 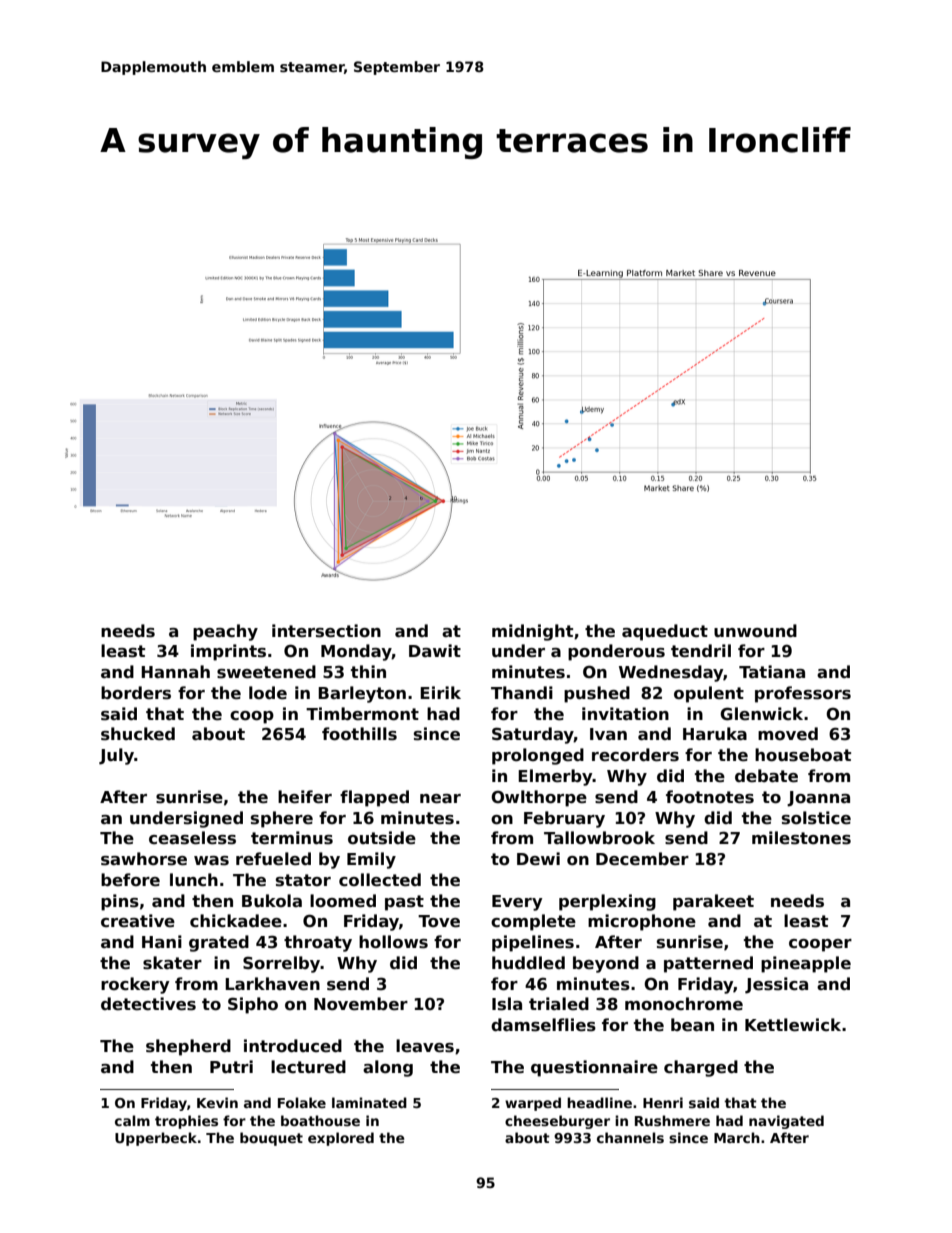 I want to click on trophies, so click(x=186, y=1122).
